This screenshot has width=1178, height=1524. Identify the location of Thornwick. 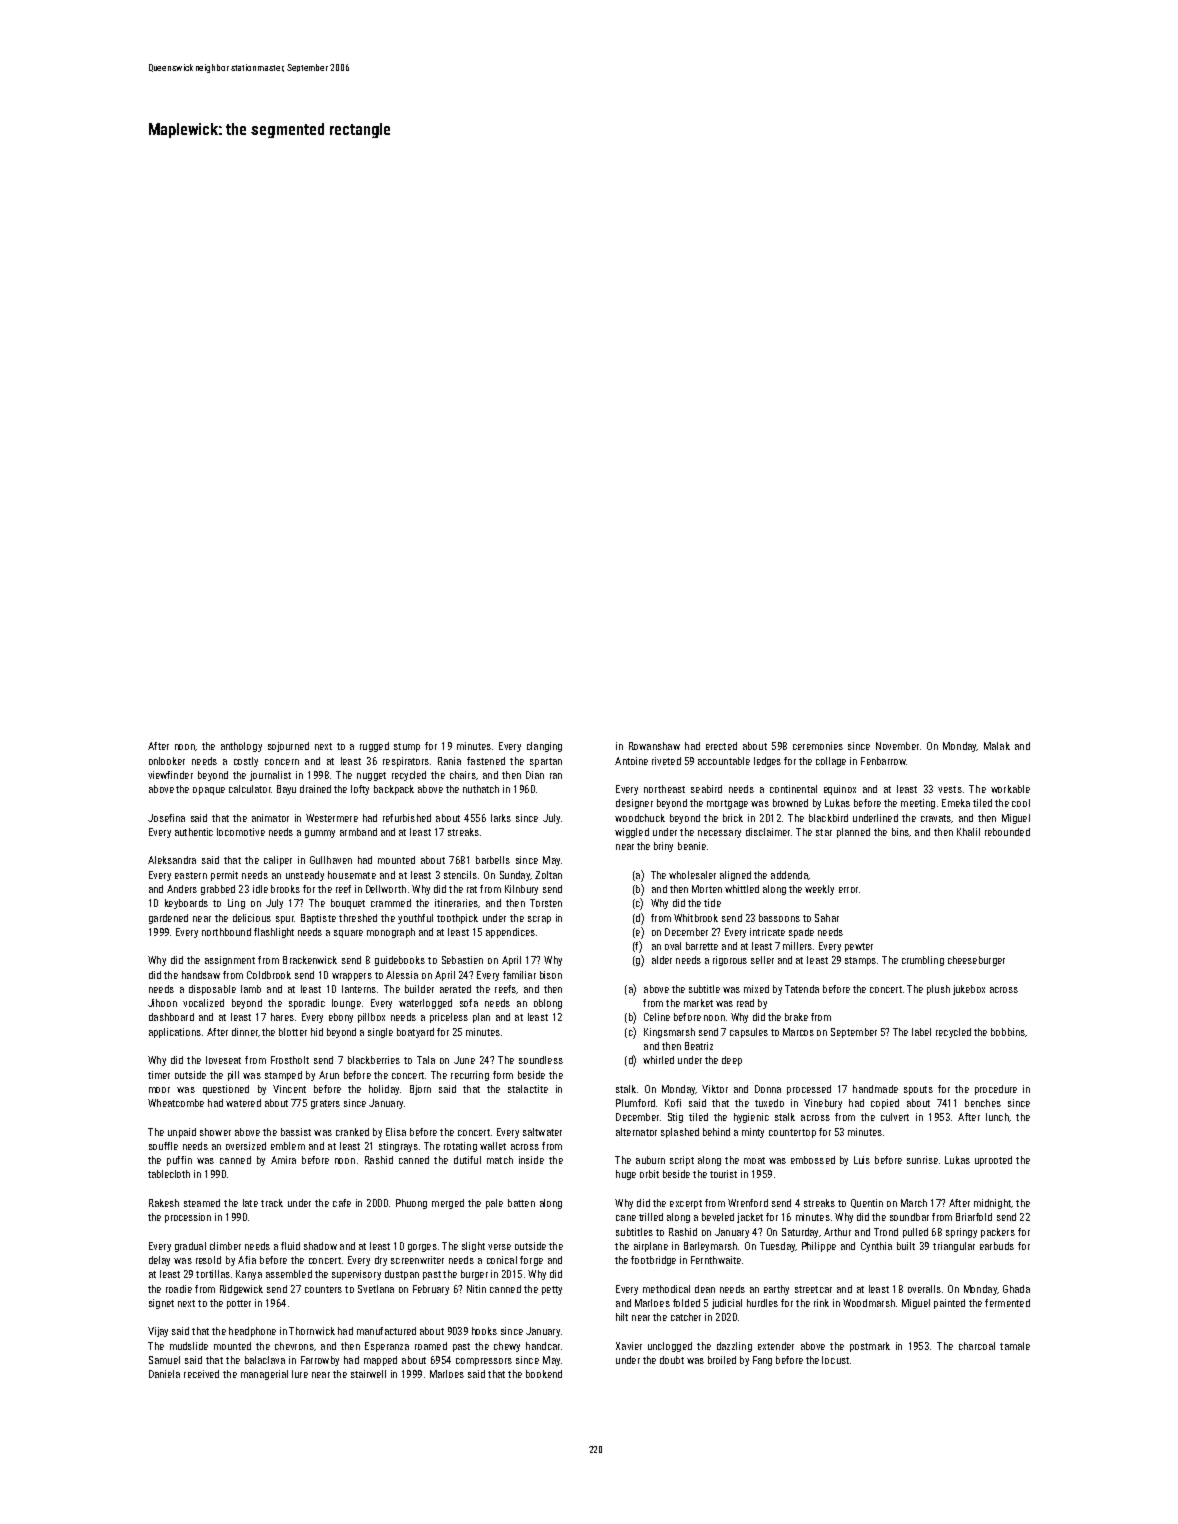
(312, 1331).
